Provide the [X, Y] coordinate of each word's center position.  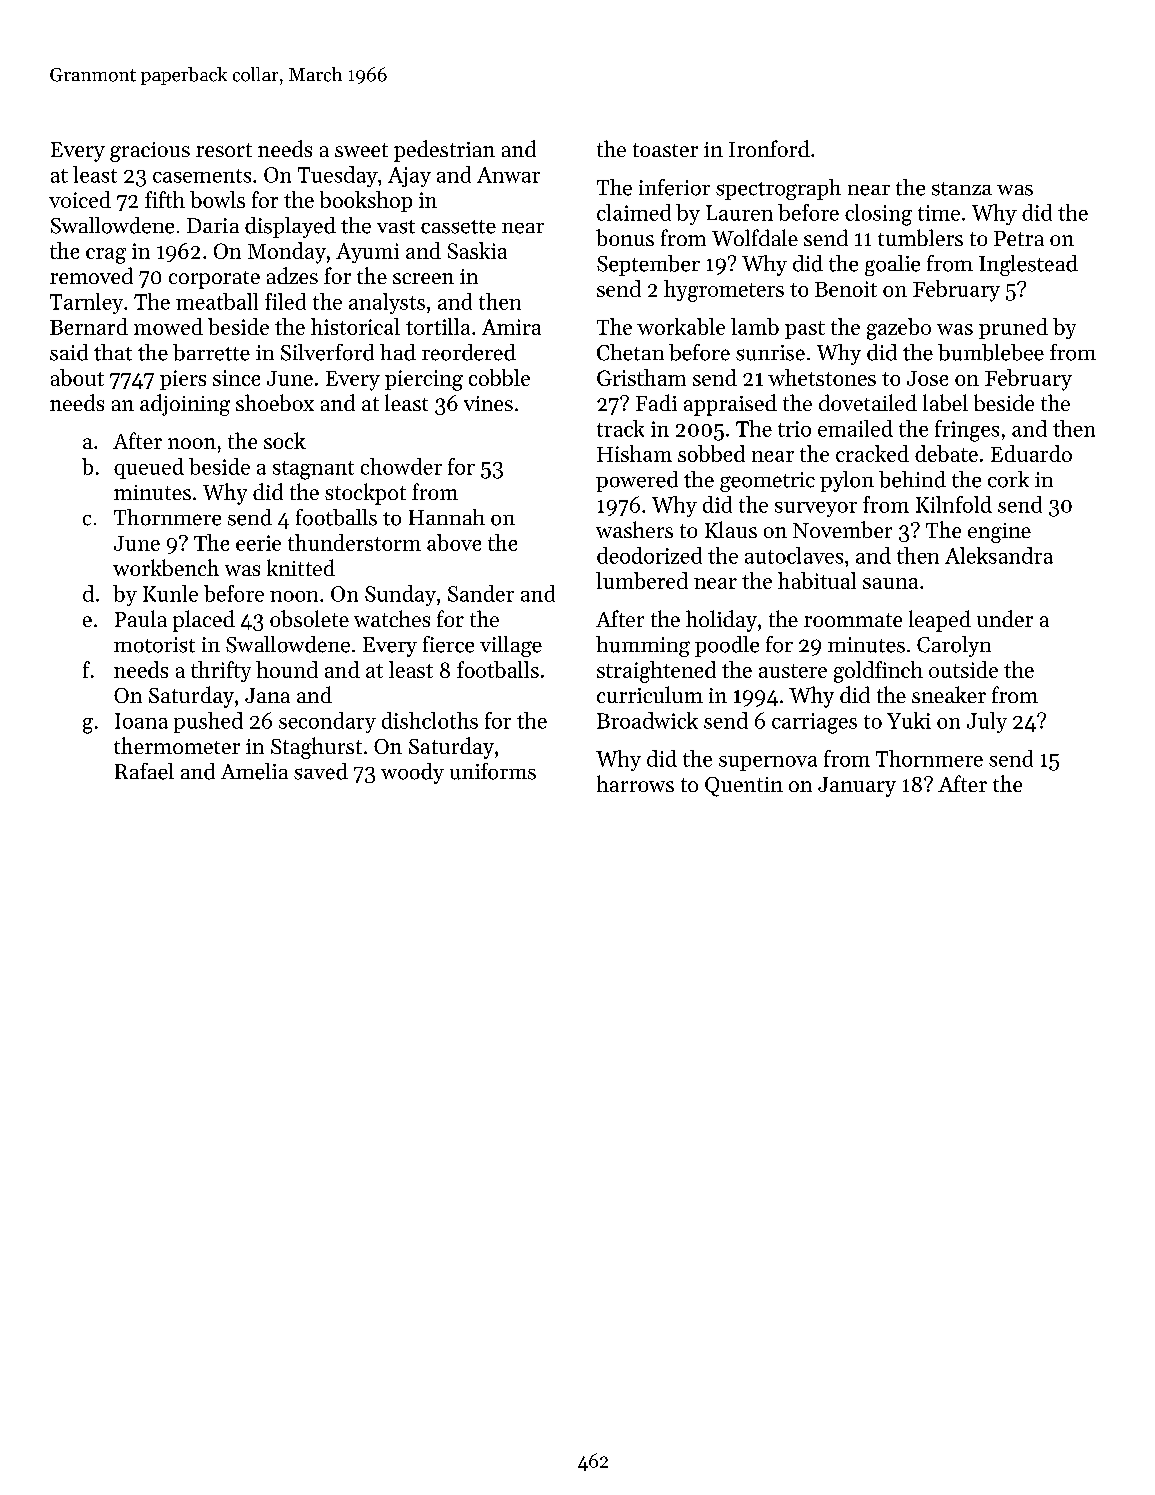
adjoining [185, 405]
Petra [1019, 238]
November [842, 529]
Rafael [144, 771]
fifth [165, 199]
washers [634, 529]
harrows [635, 783]
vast [396, 227]
